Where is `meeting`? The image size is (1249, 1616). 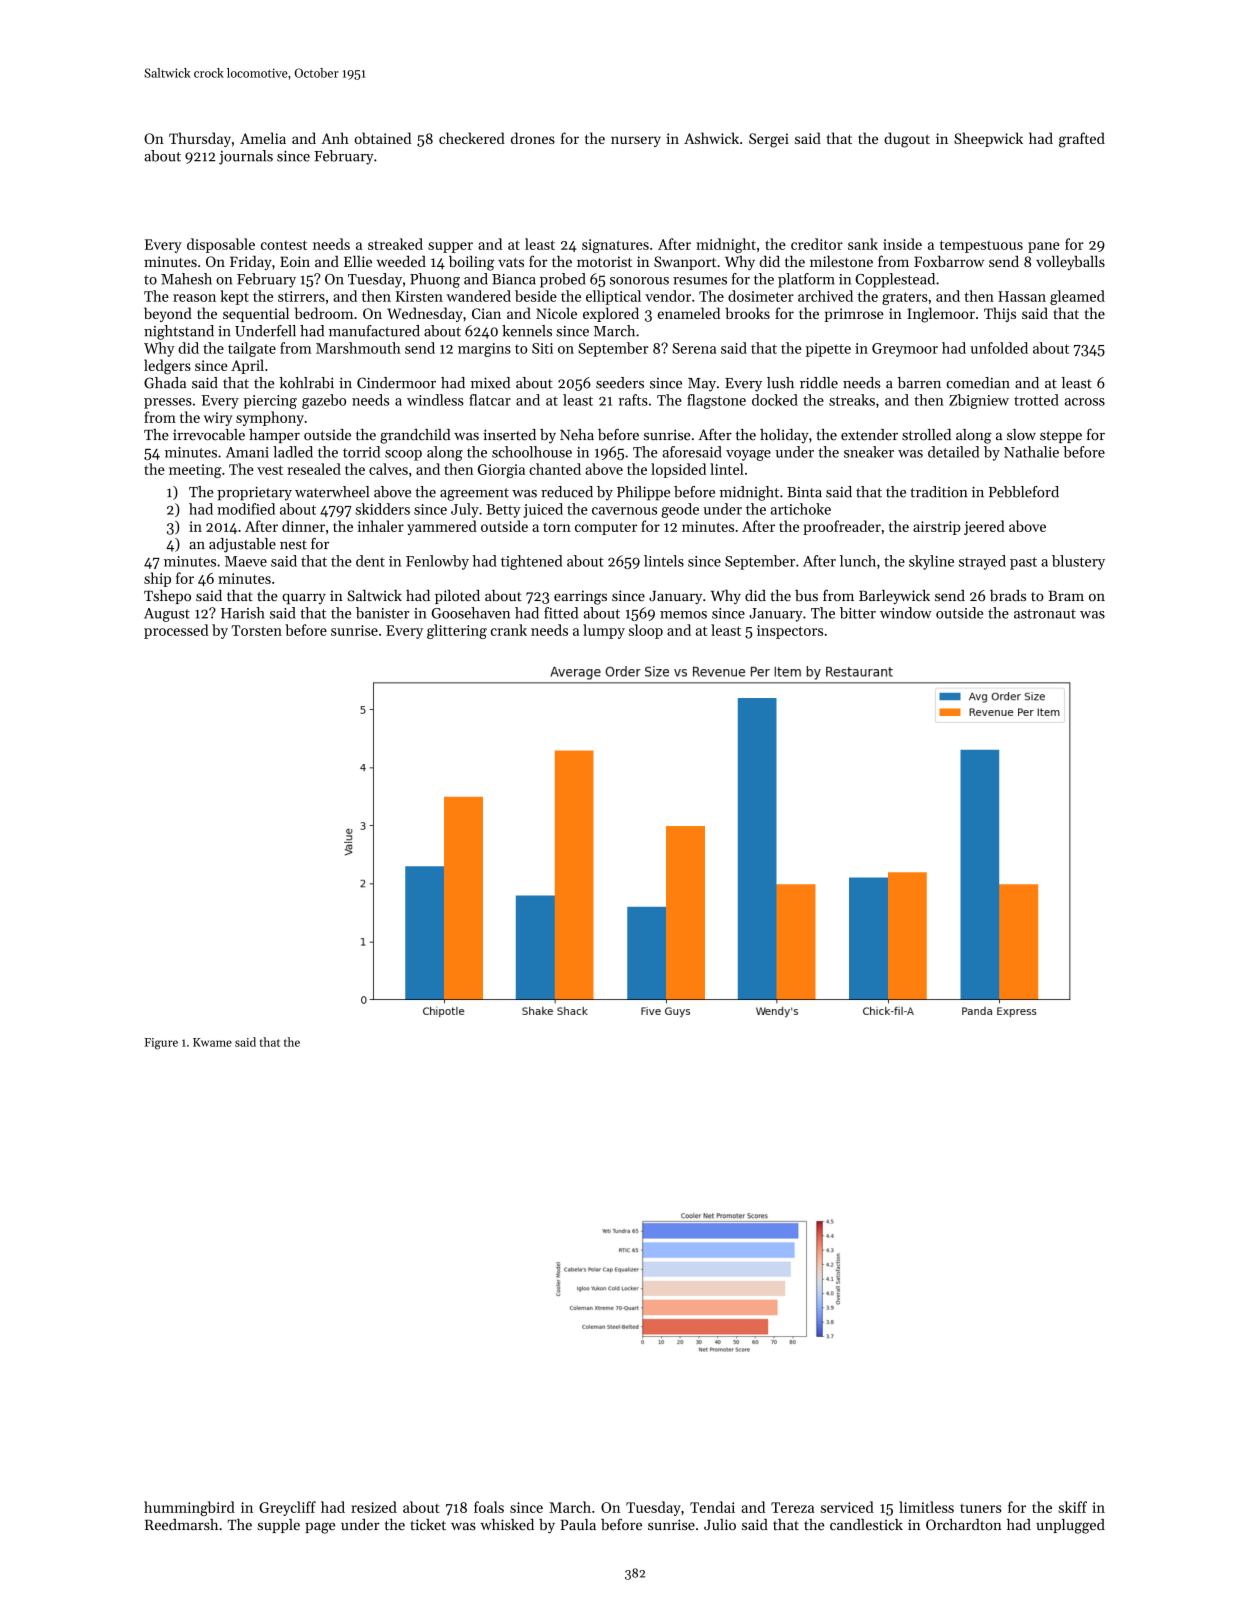 meeting is located at coordinates (195, 471).
